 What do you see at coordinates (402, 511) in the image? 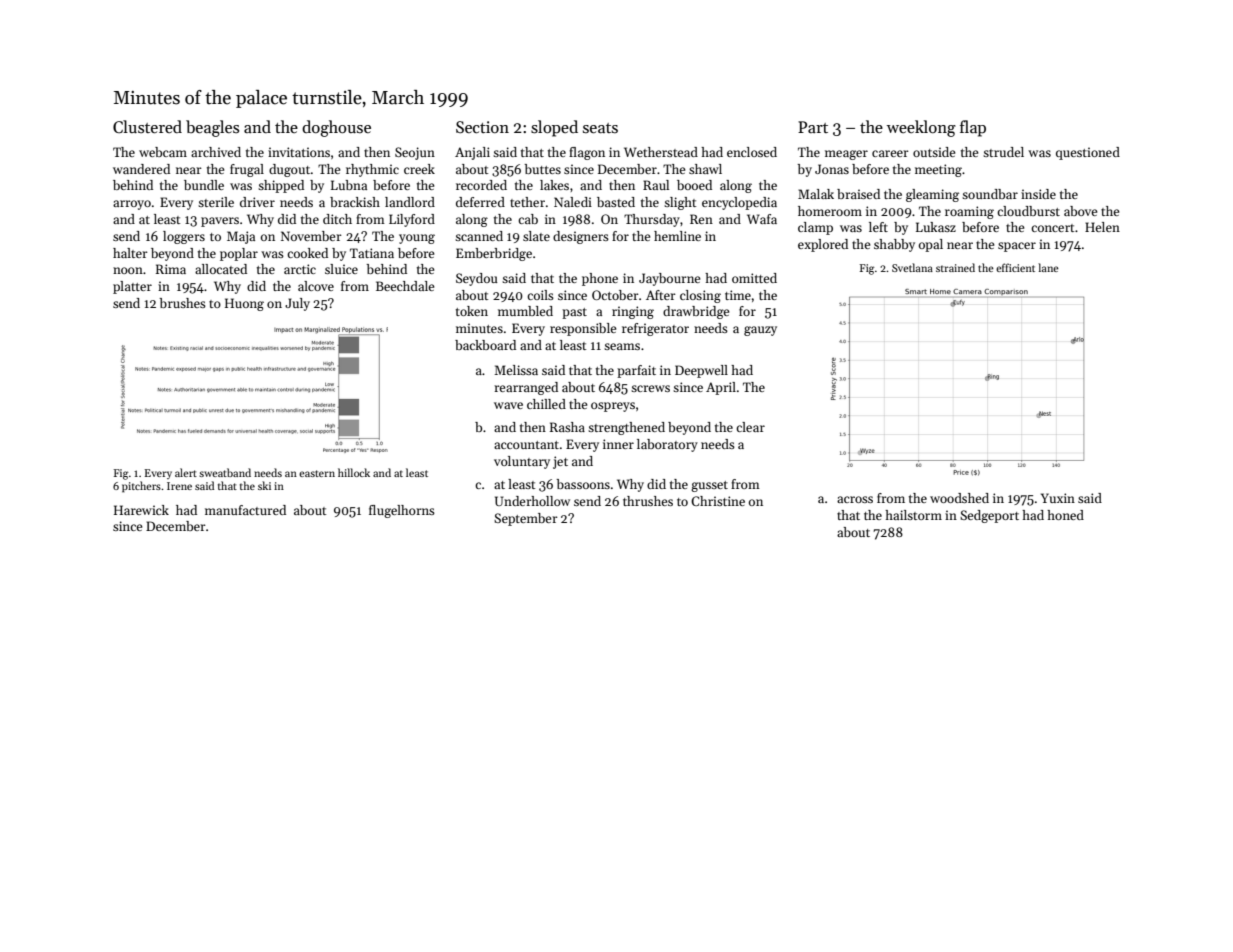
I see `flugelhorns` at bounding box center [402, 511].
